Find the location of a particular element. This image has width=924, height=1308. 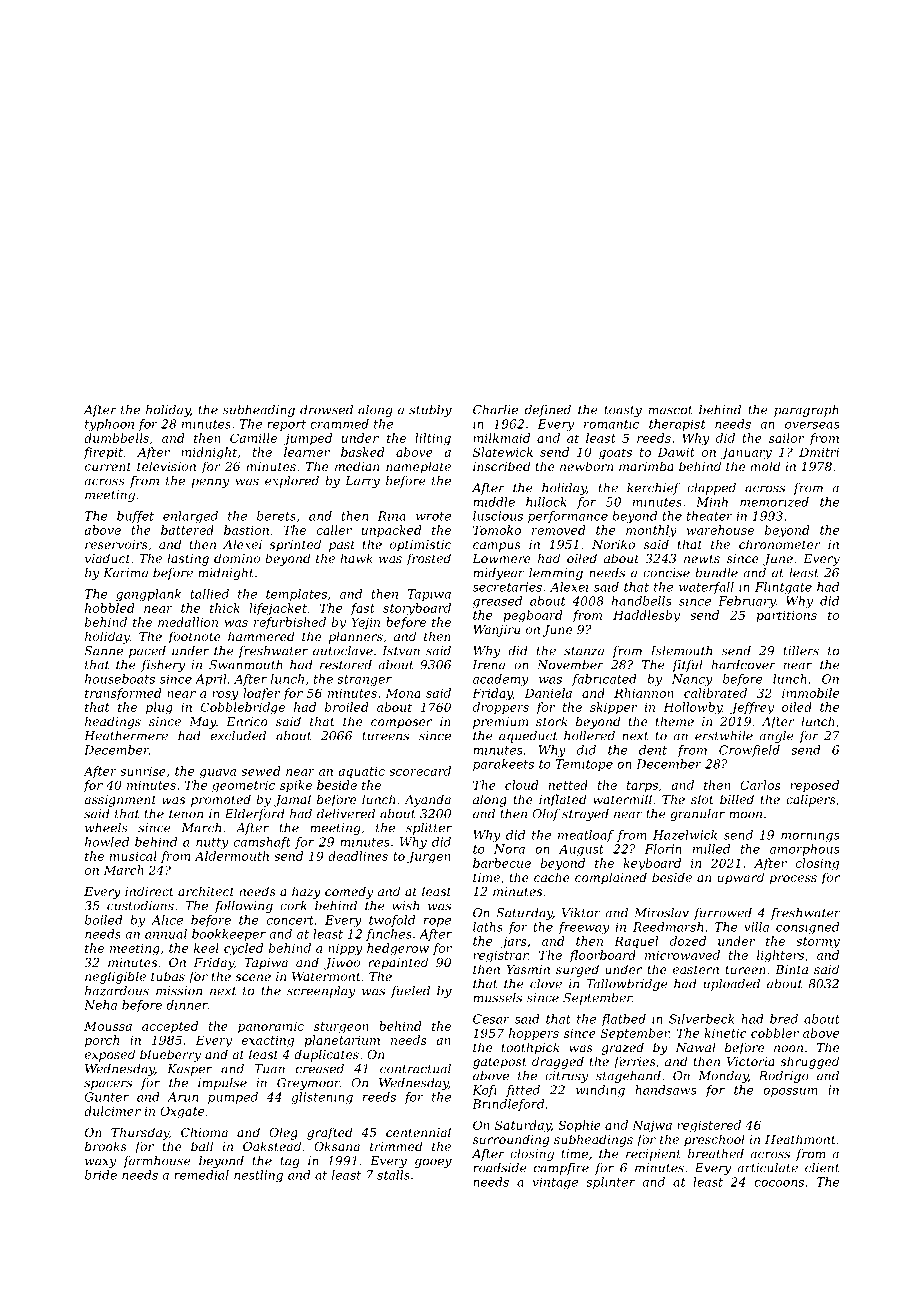

report is located at coordinates (286, 425).
